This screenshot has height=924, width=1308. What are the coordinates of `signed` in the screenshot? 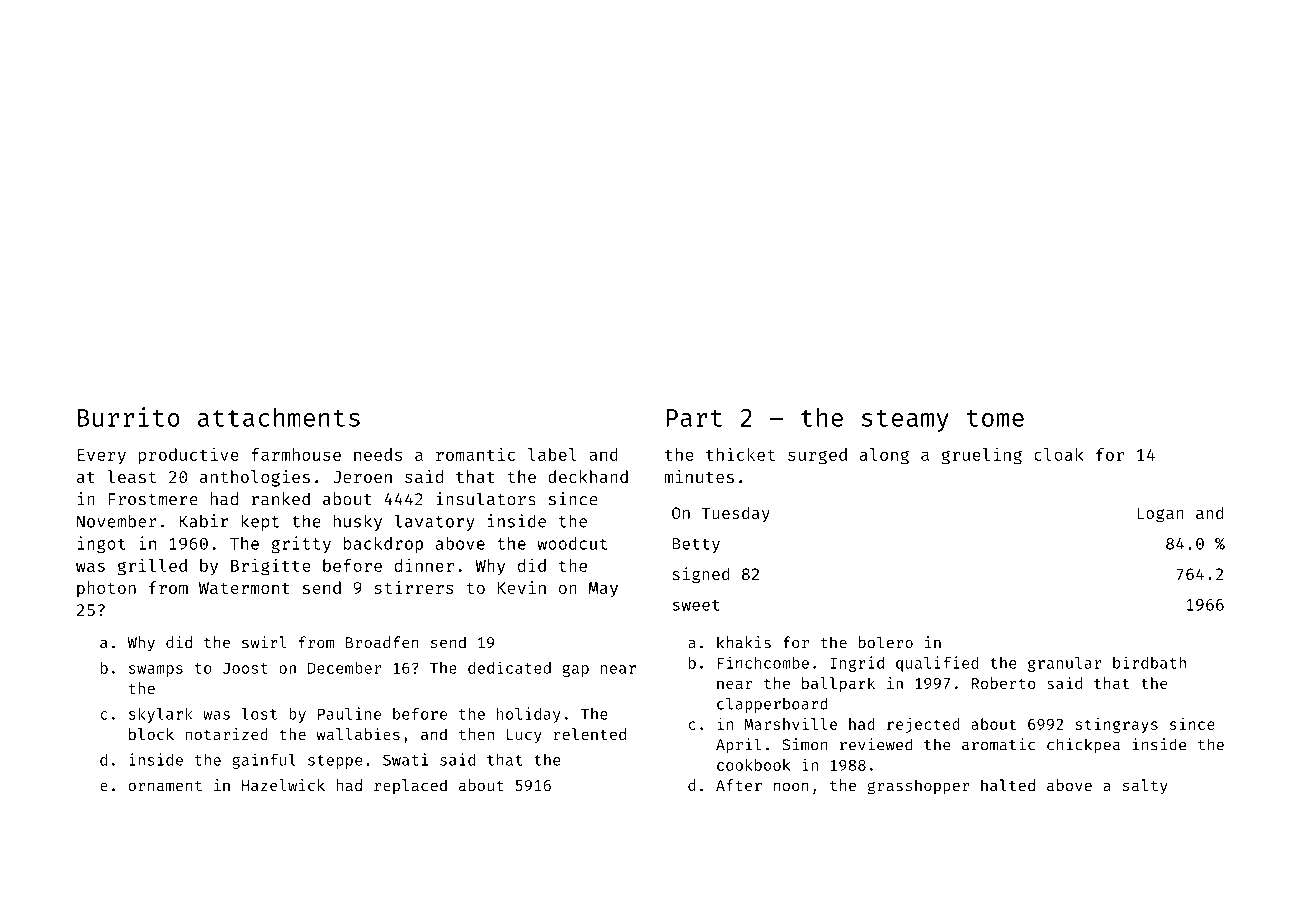 It's located at (701, 575).
